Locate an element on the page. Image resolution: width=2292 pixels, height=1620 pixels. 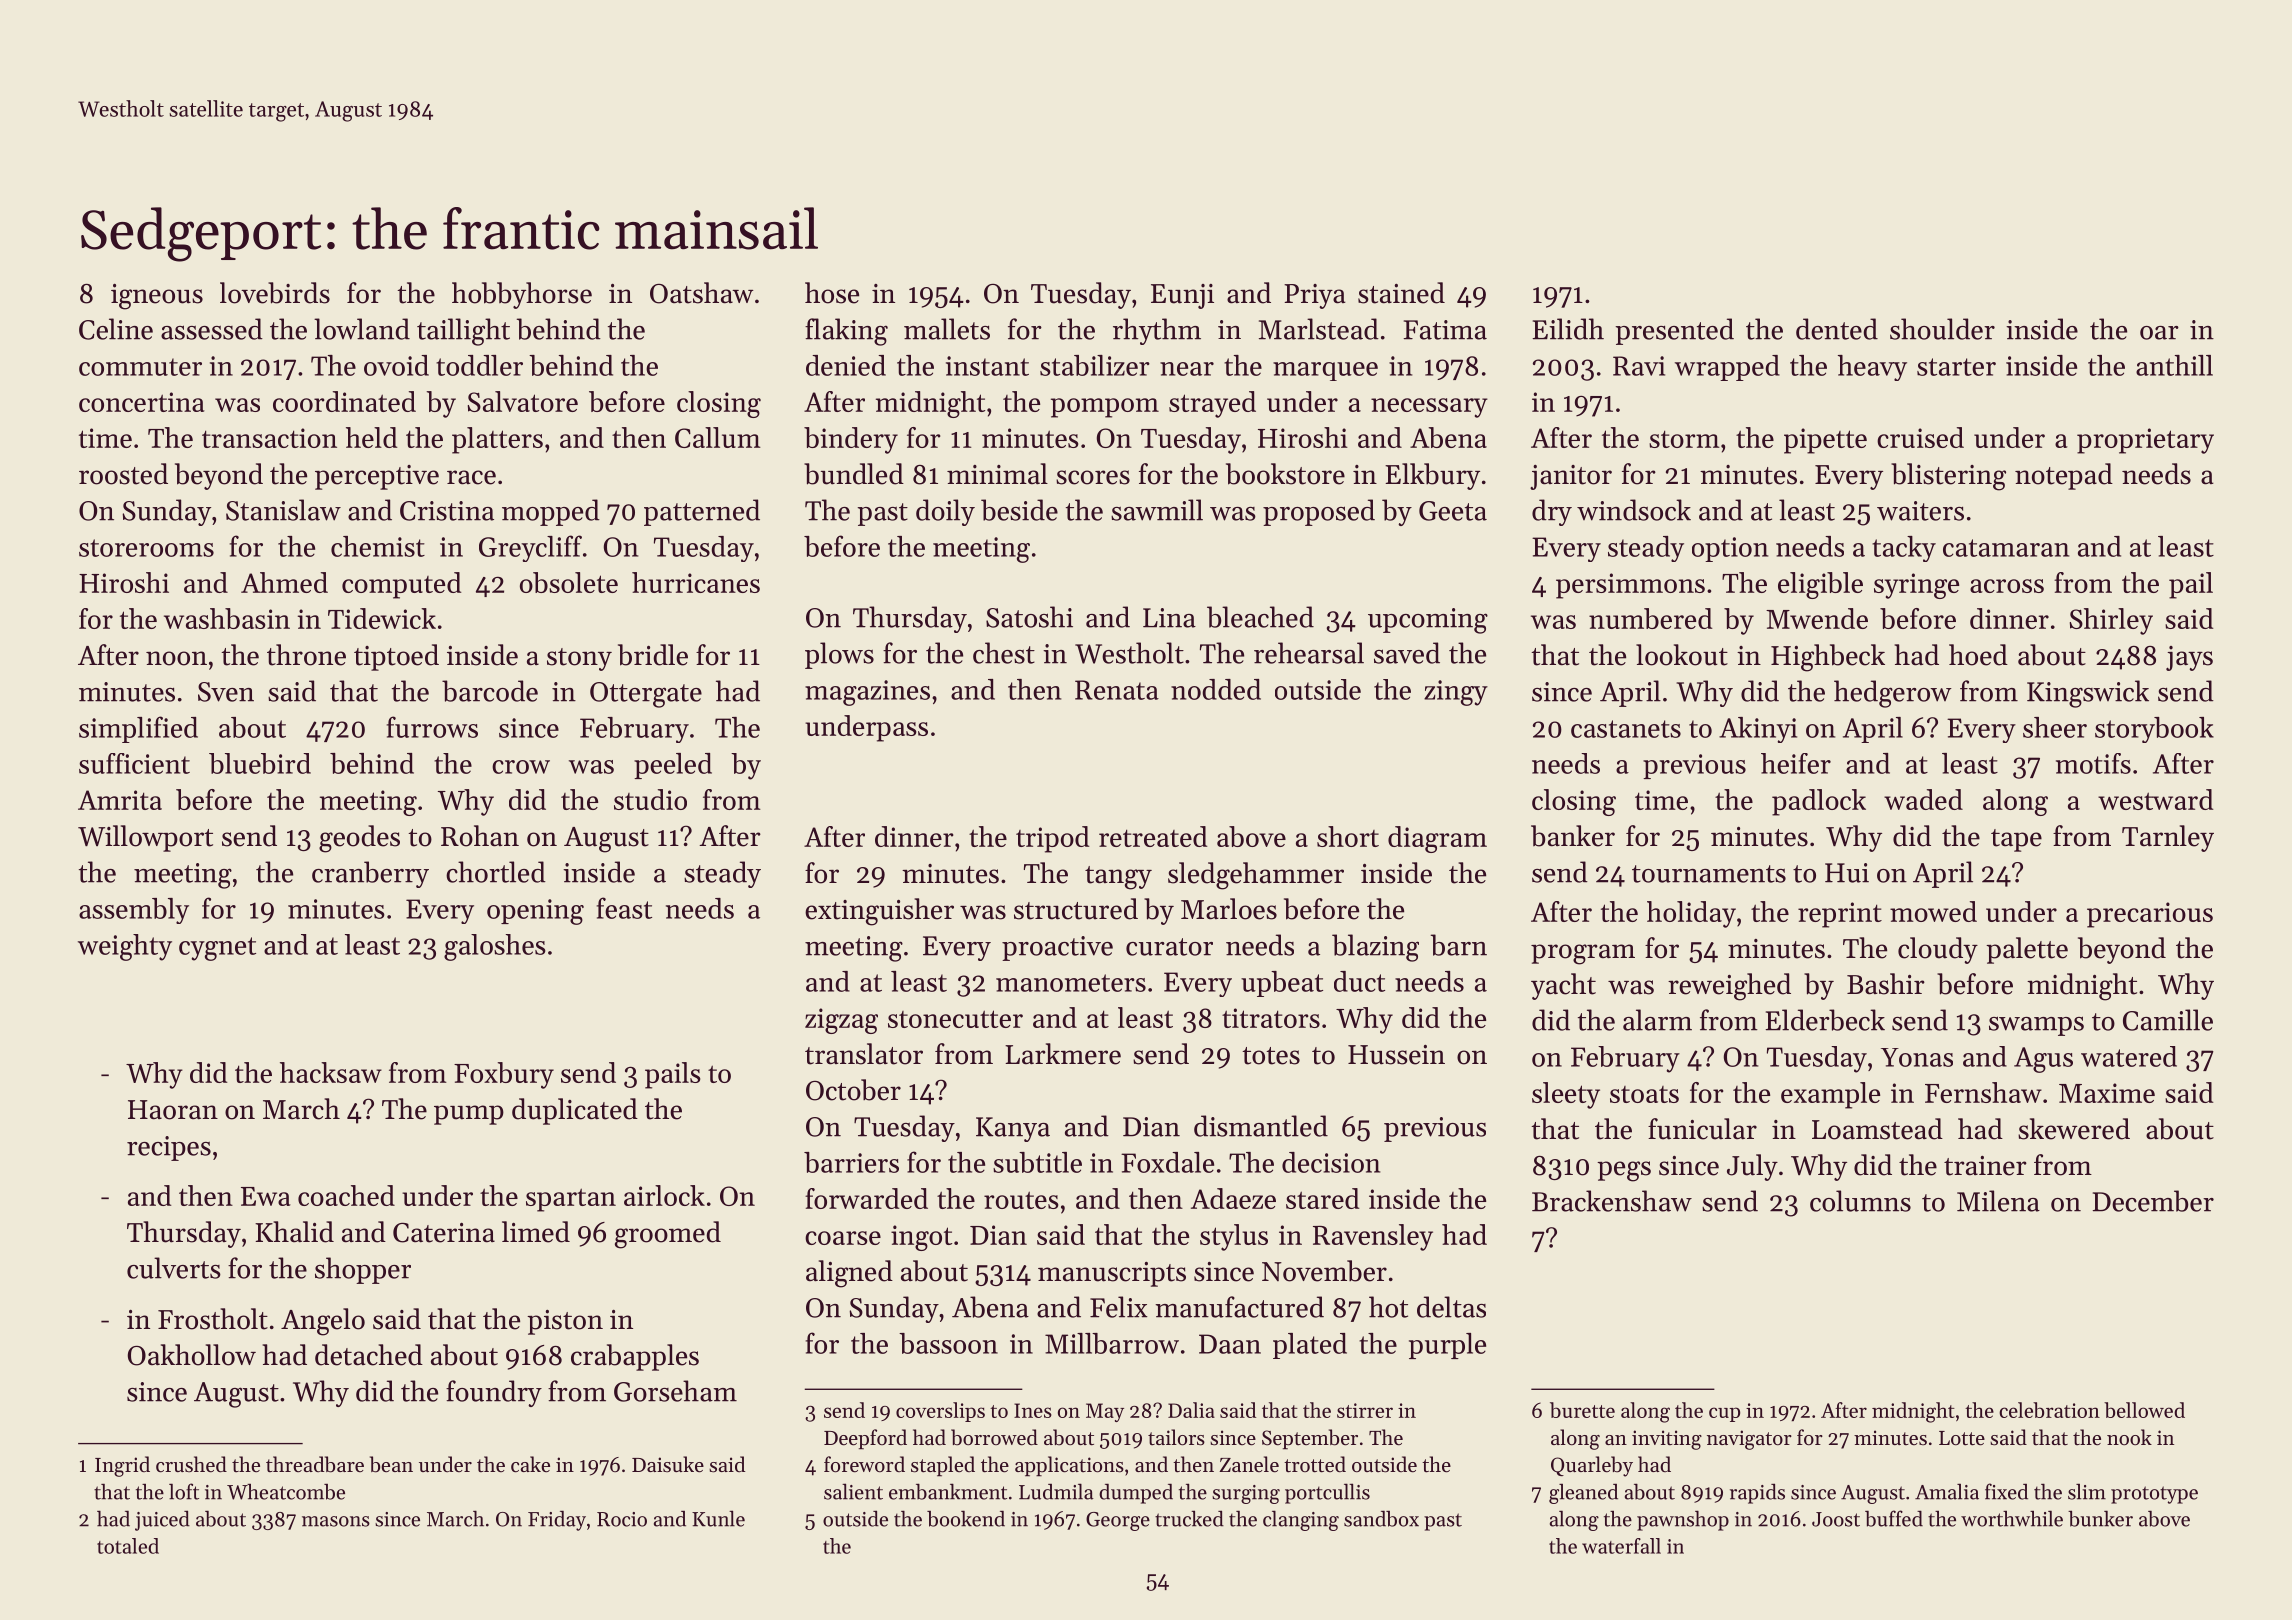
waterfall is located at coordinates (1621, 1546).
